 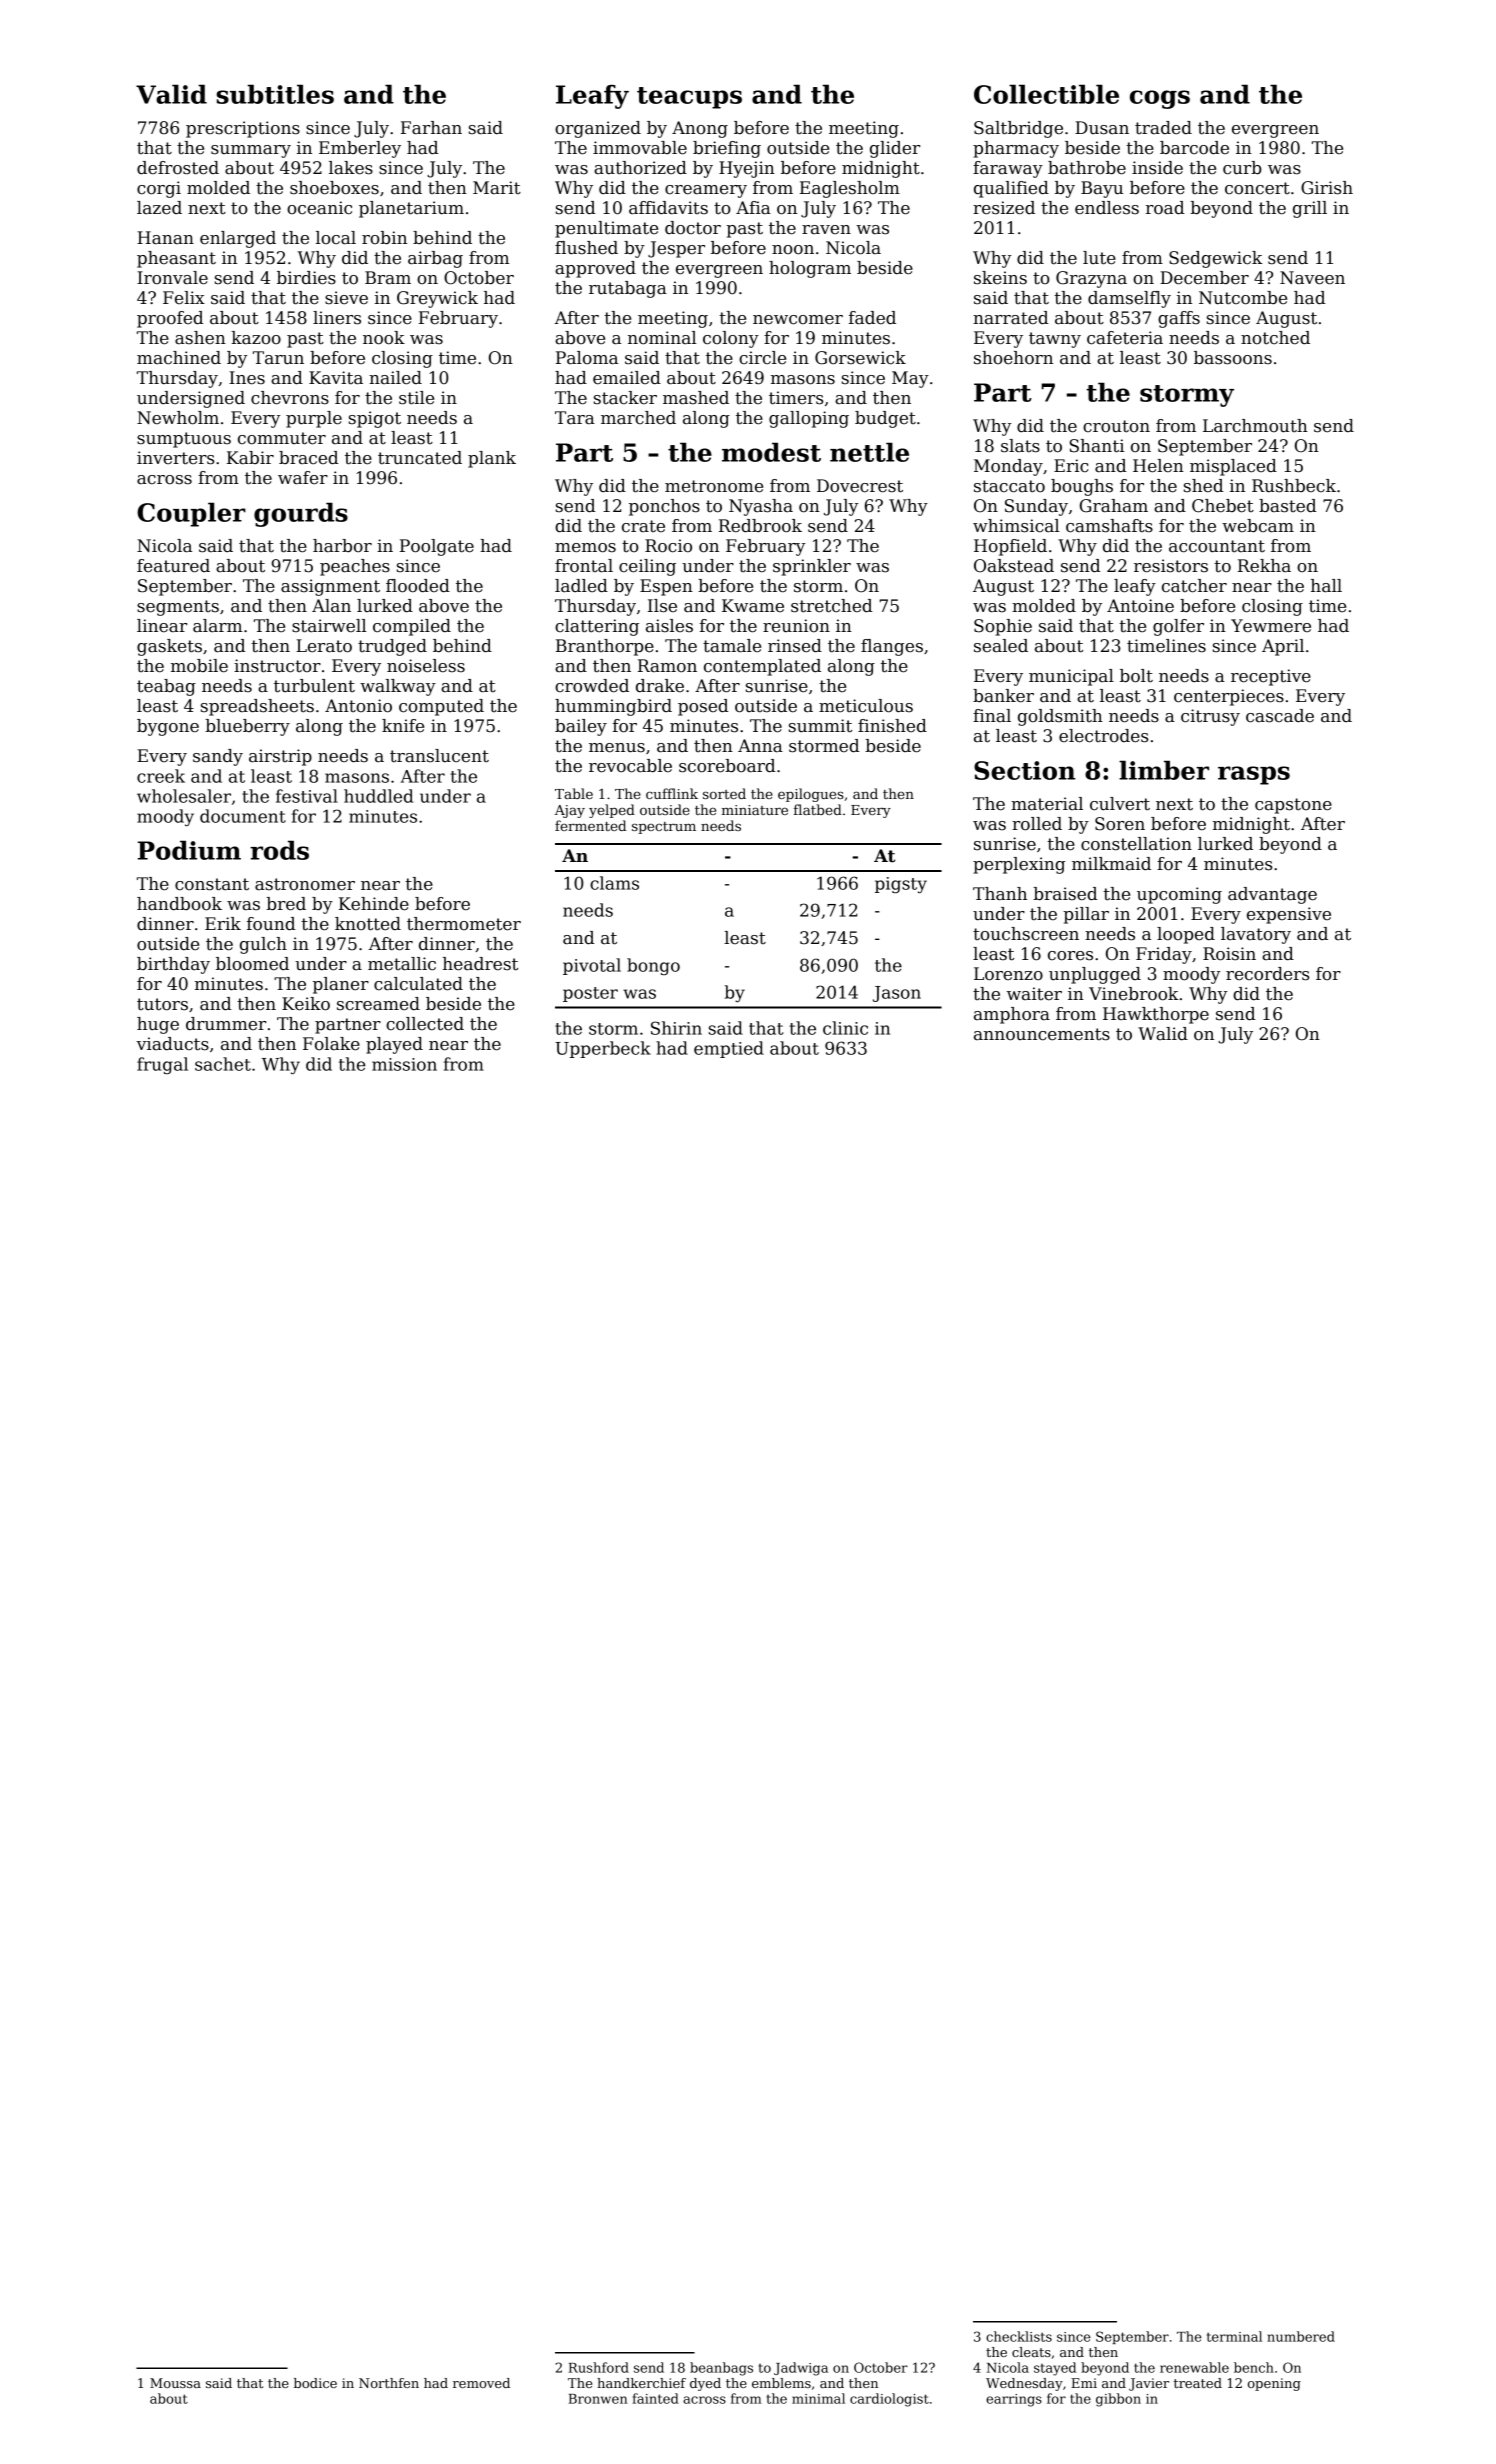 What do you see at coordinates (175, 2383) in the image?
I see `Moussa` at bounding box center [175, 2383].
